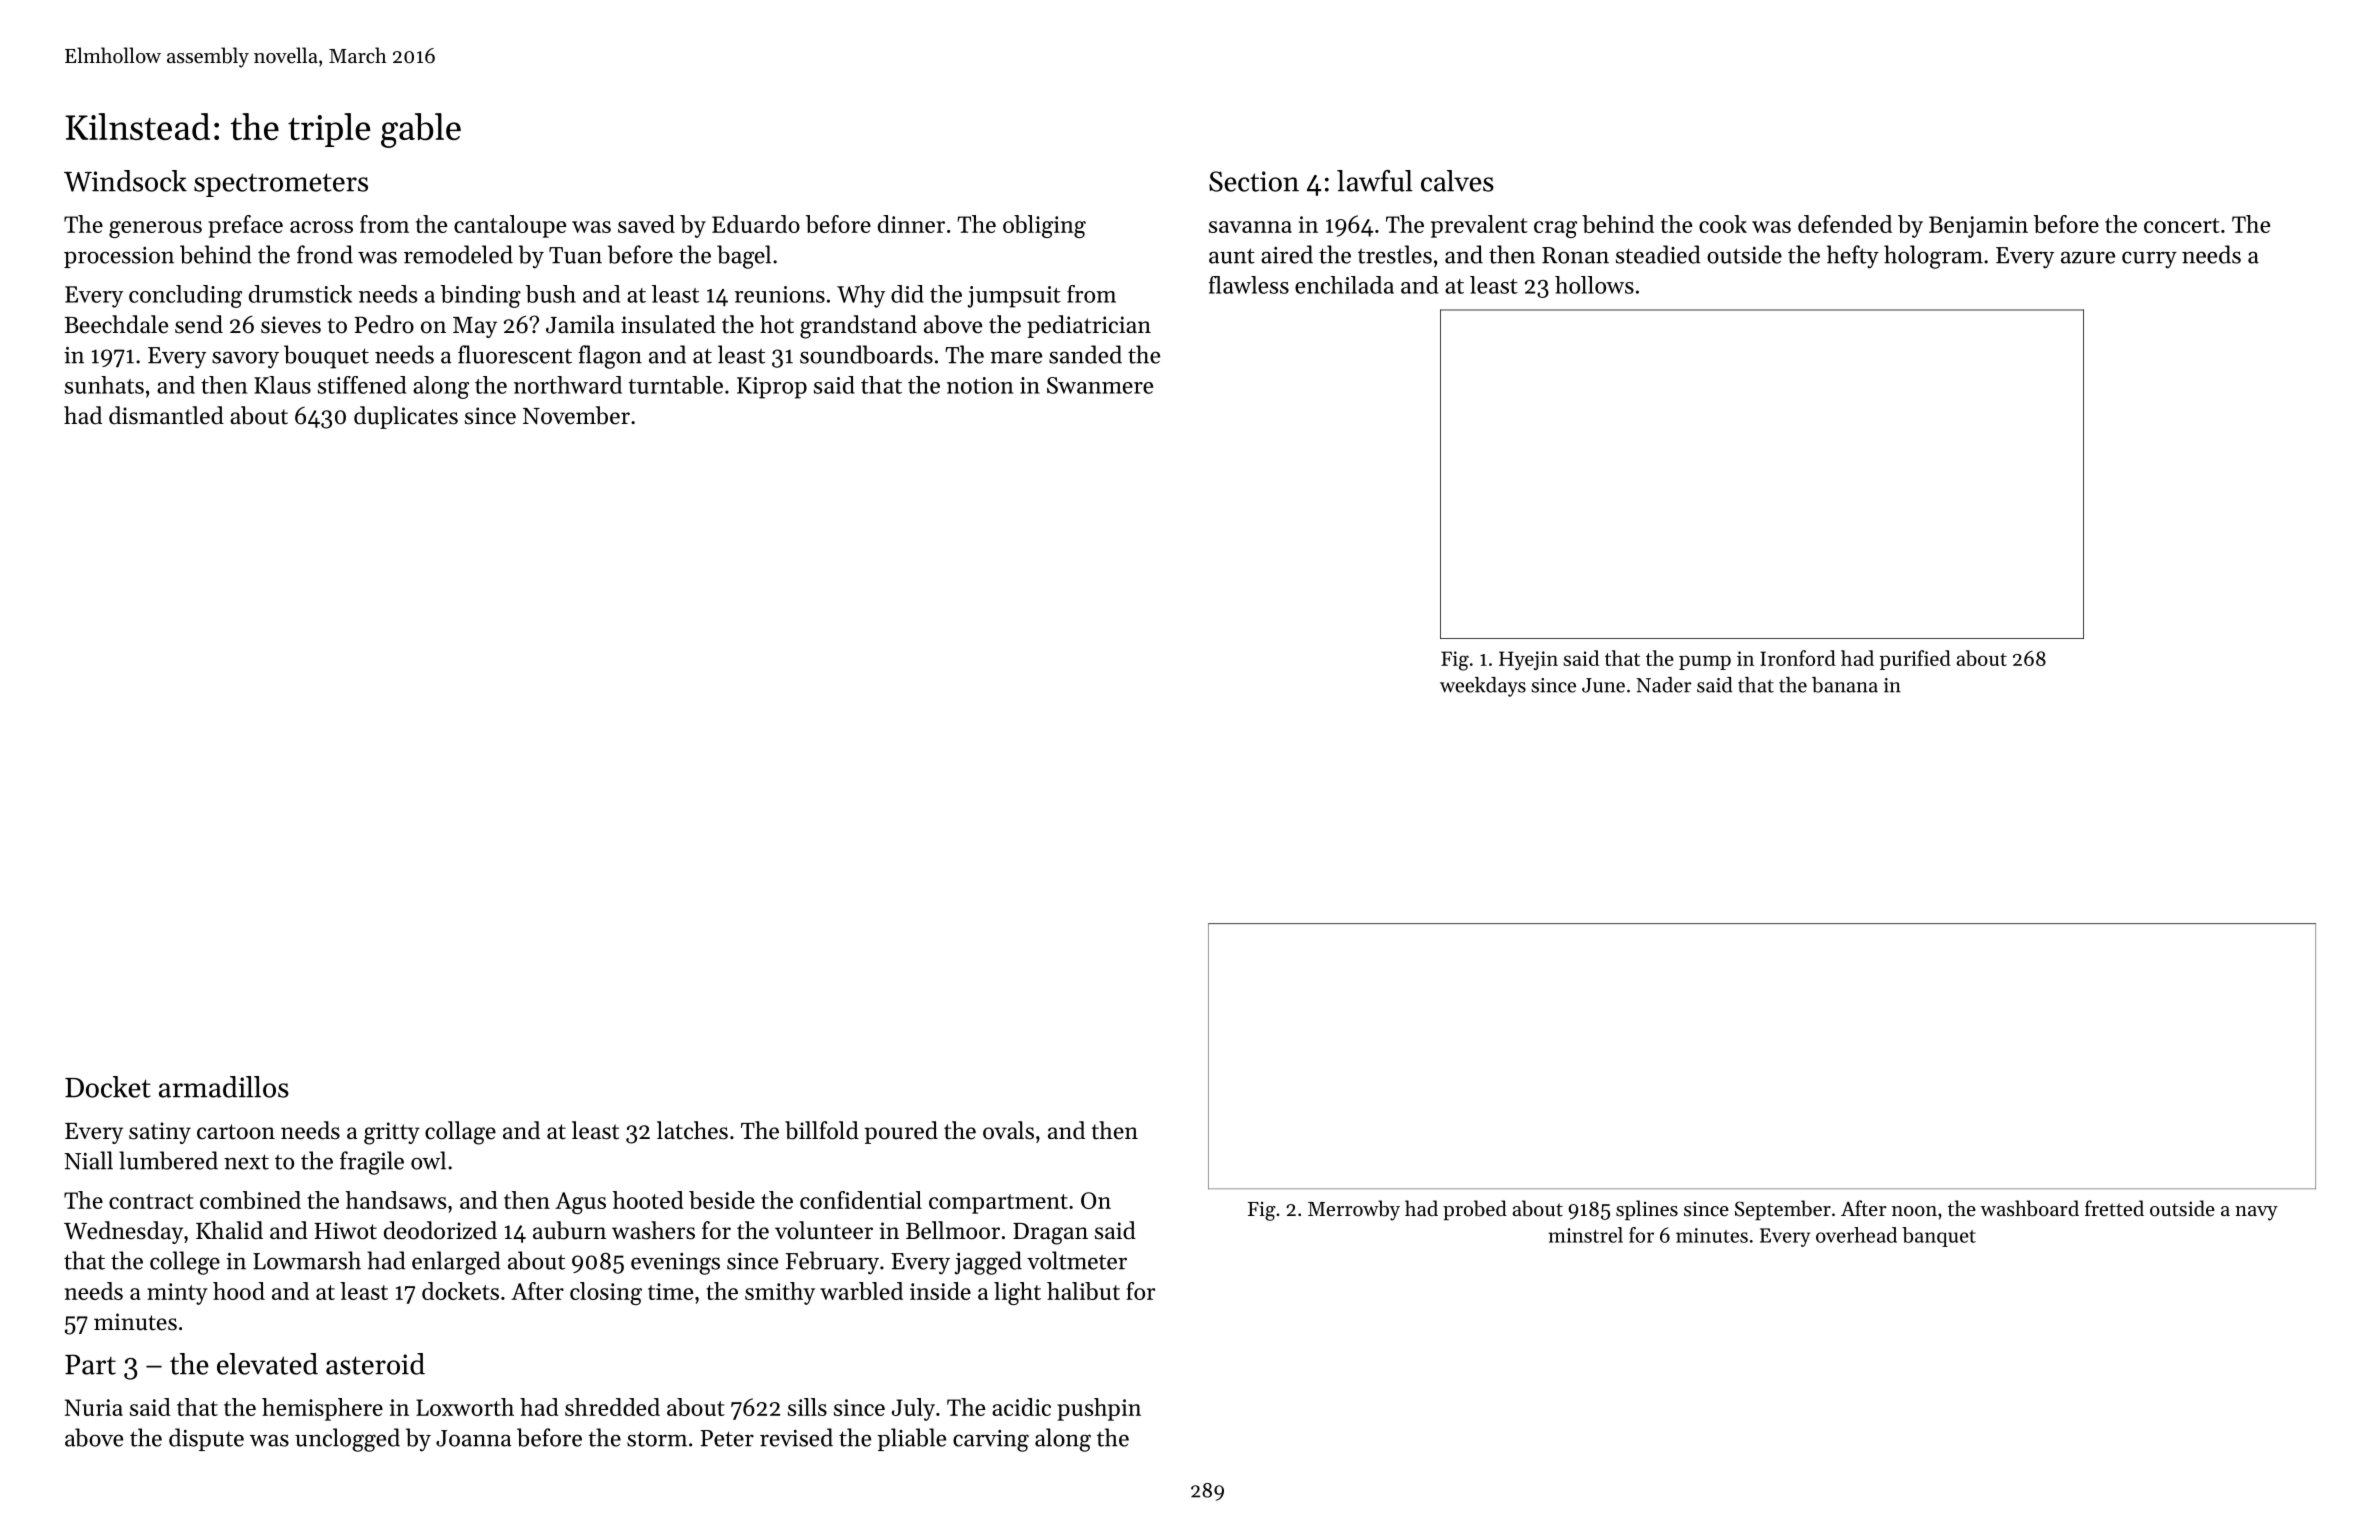  Describe the element at coordinates (2149, 260) in the document. I see `curry` at that location.
